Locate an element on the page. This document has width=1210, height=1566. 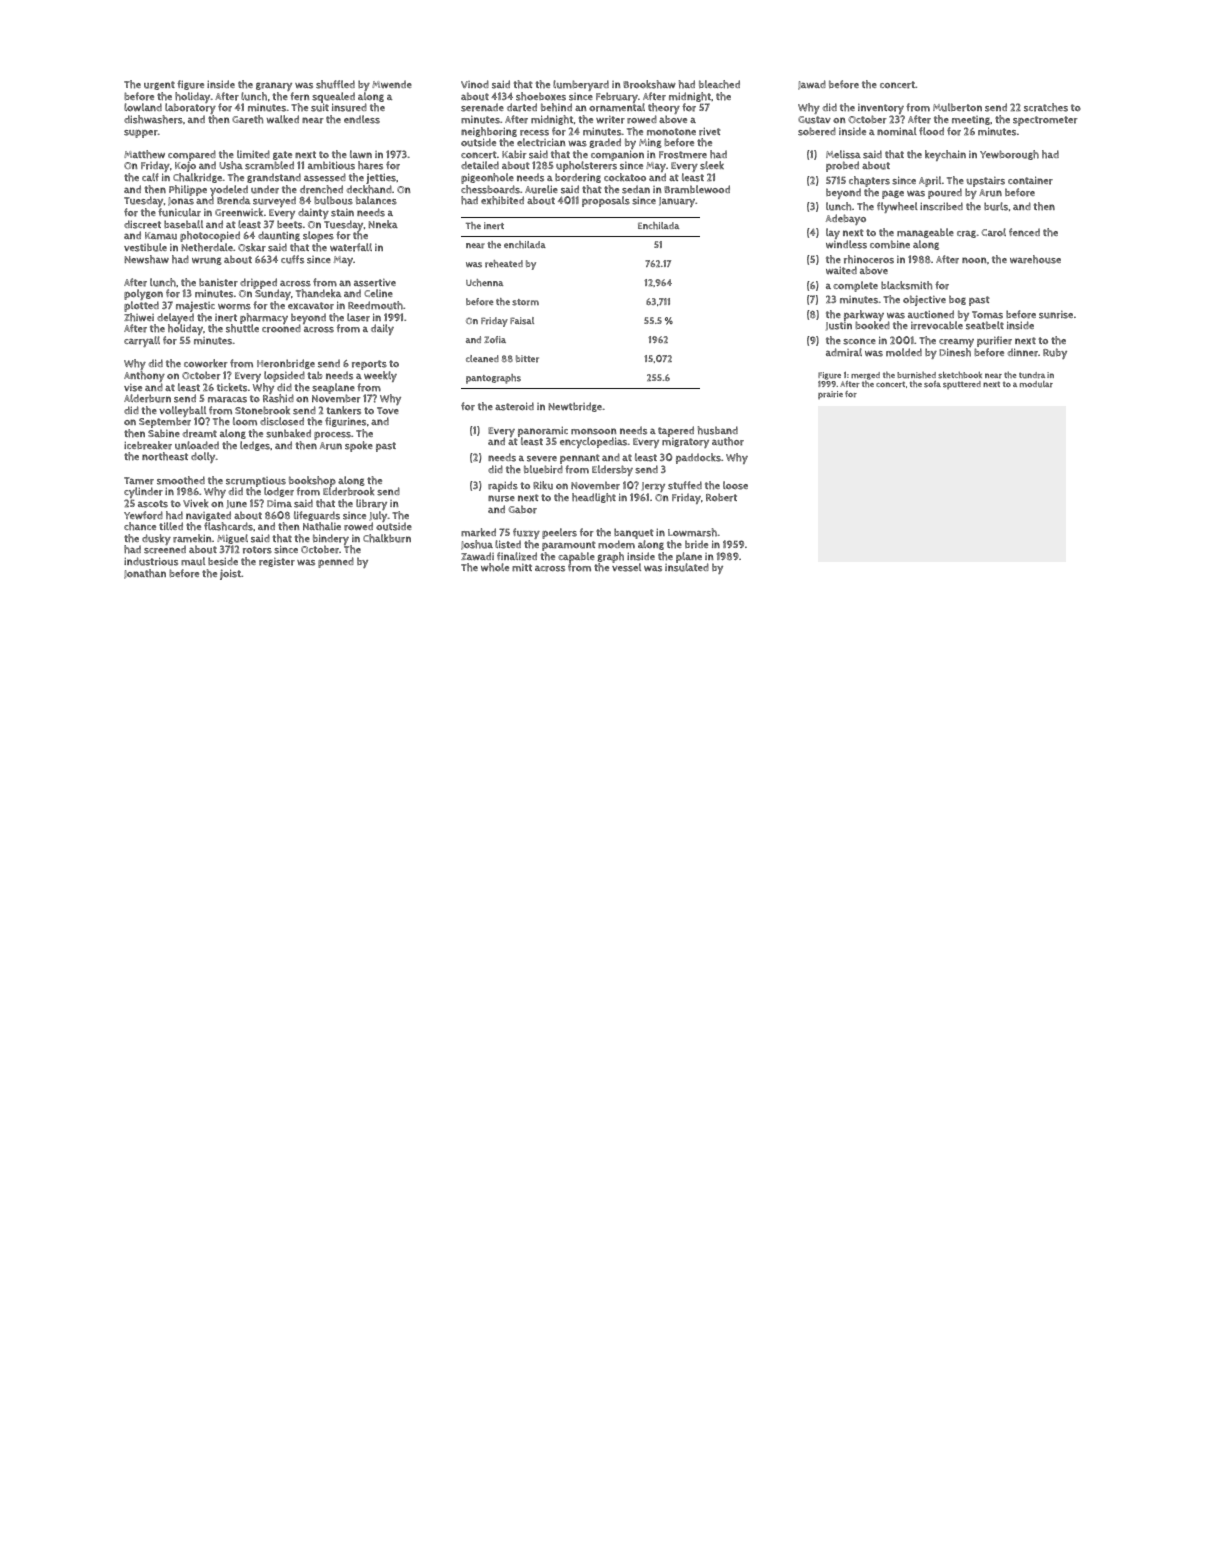
tapered is located at coordinates (676, 432).
